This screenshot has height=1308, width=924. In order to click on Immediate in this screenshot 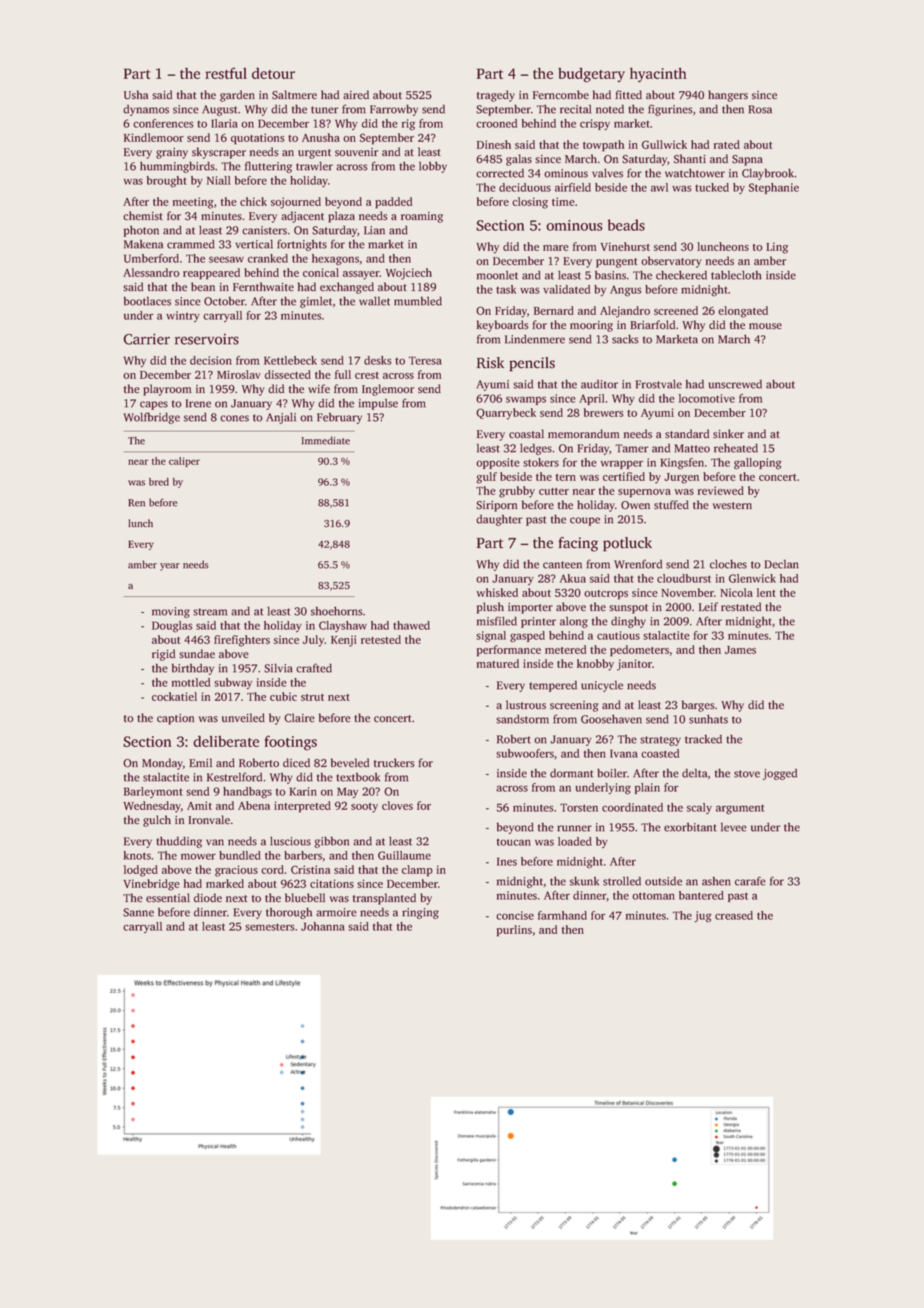, I will do `click(325, 440)`.
